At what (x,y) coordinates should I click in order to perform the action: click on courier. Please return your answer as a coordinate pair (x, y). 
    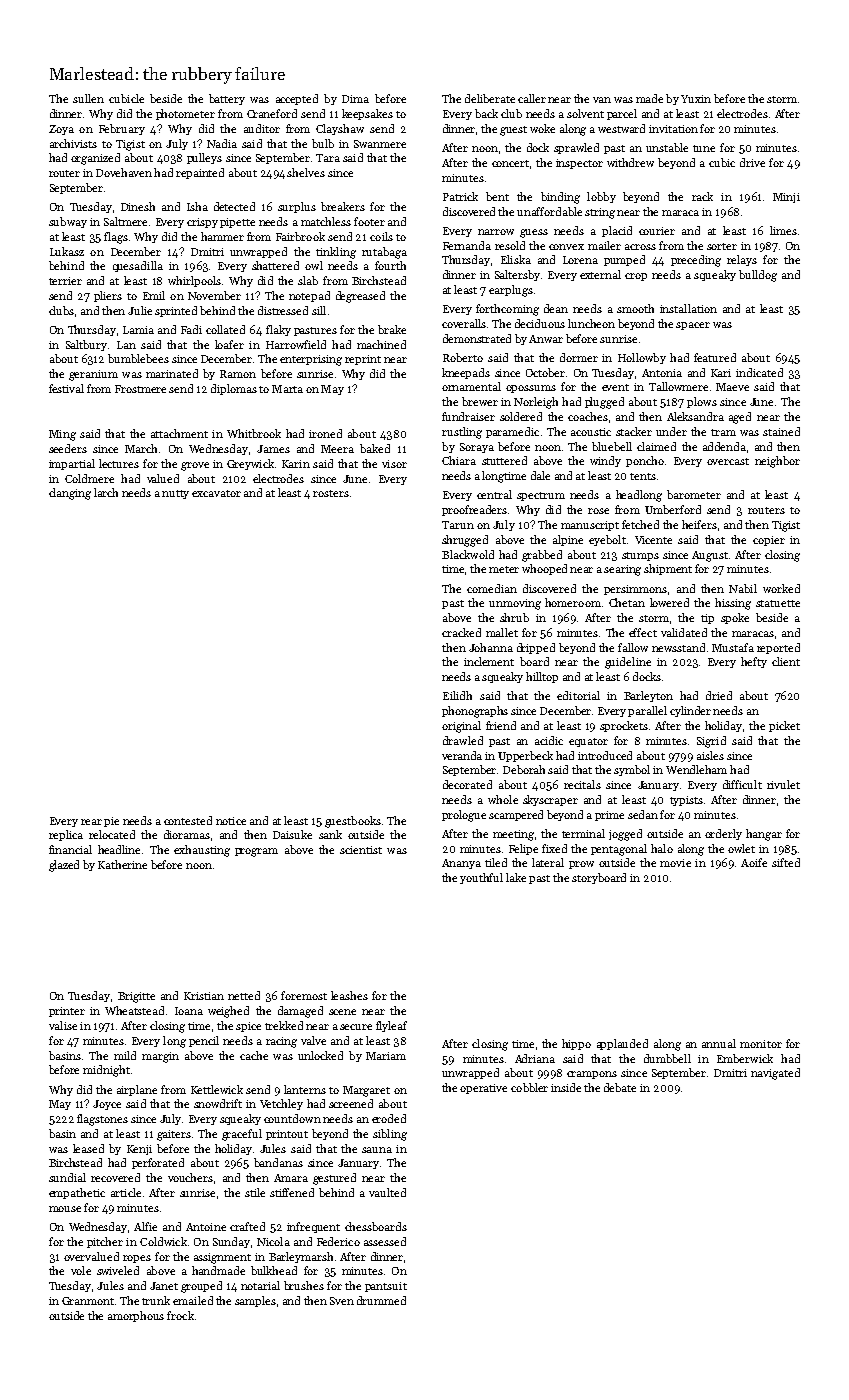
    Looking at the image, I should click on (657, 231).
